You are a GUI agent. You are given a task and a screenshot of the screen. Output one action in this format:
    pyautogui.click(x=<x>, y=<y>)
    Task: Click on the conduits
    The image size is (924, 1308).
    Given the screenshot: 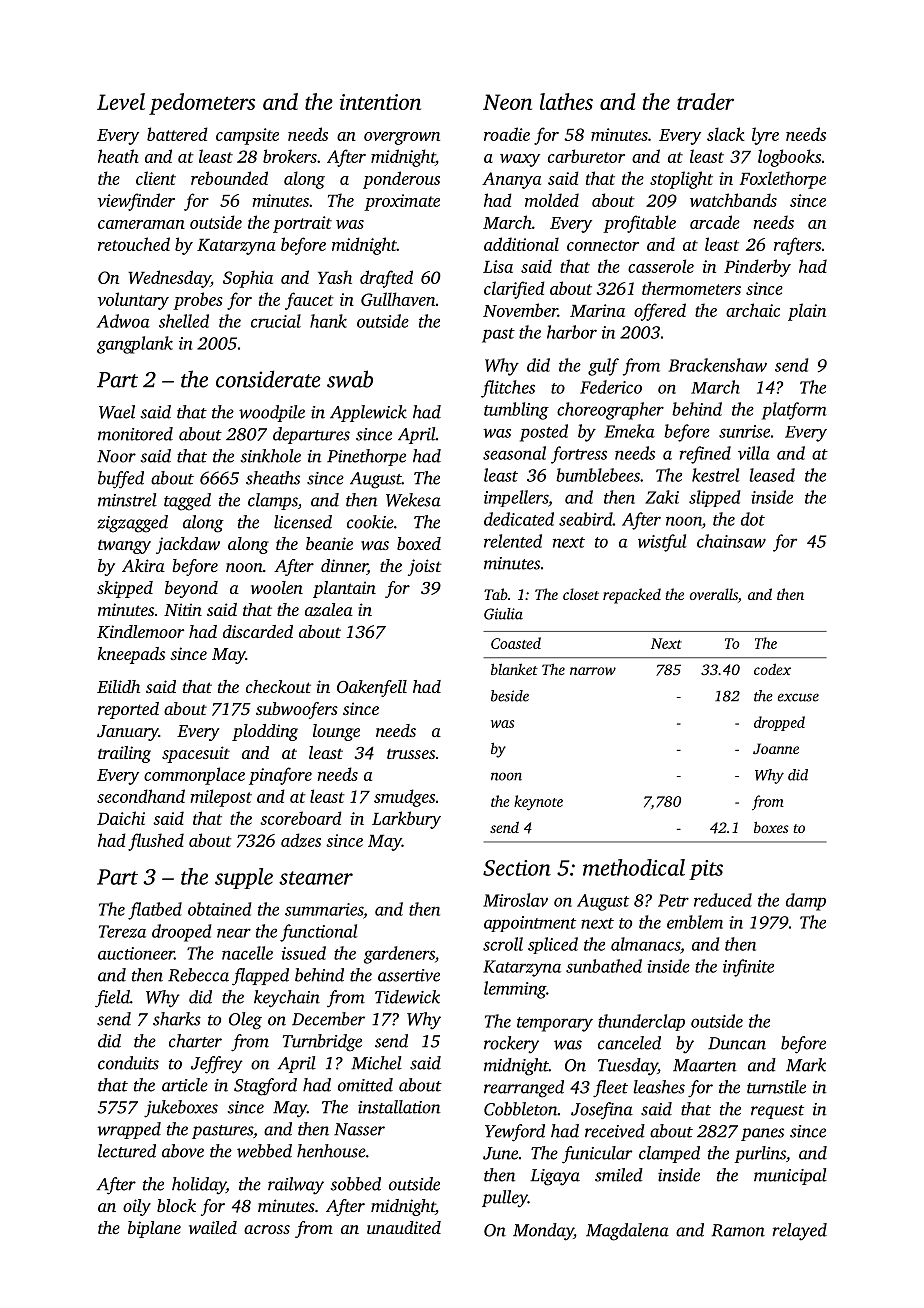 What is the action you would take?
    pyautogui.click(x=128, y=1063)
